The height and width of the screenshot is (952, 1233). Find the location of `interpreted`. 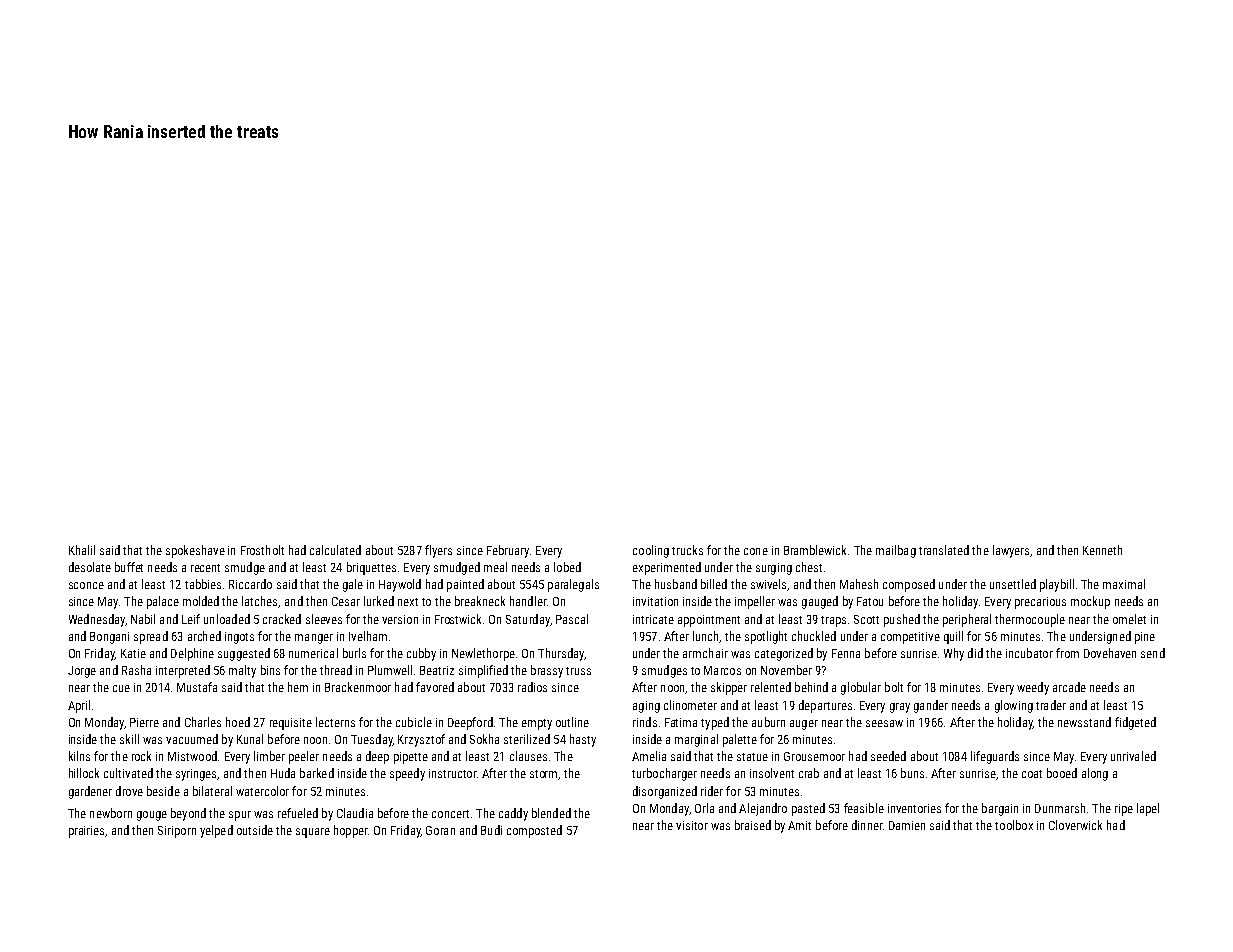

interpreted is located at coordinates (183, 671).
